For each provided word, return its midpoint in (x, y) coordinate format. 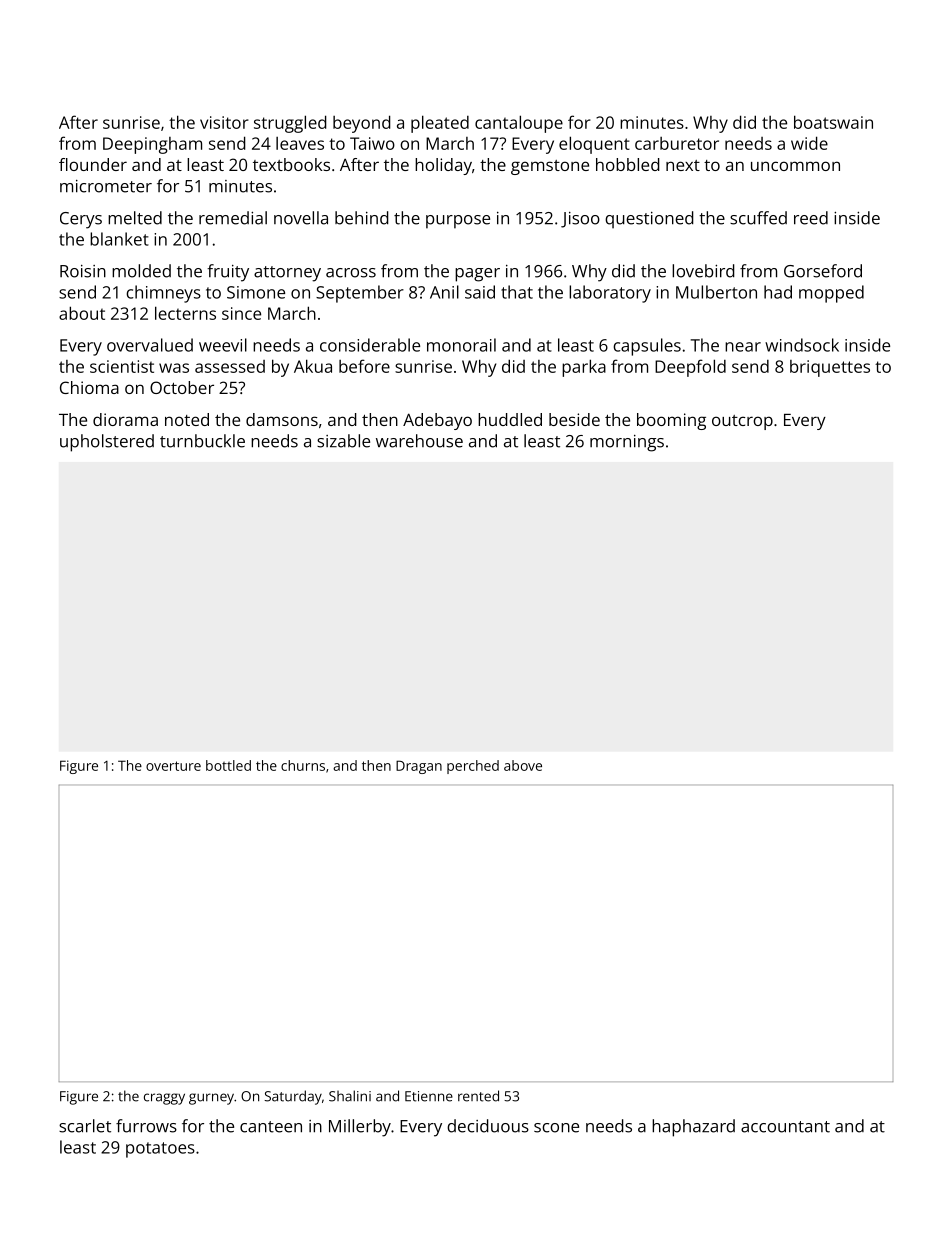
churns (303, 765)
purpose (458, 222)
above (523, 765)
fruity (228, 273)
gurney (211, 1099)
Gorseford (823, 271)
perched (473, 767)
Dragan (419, 767)
